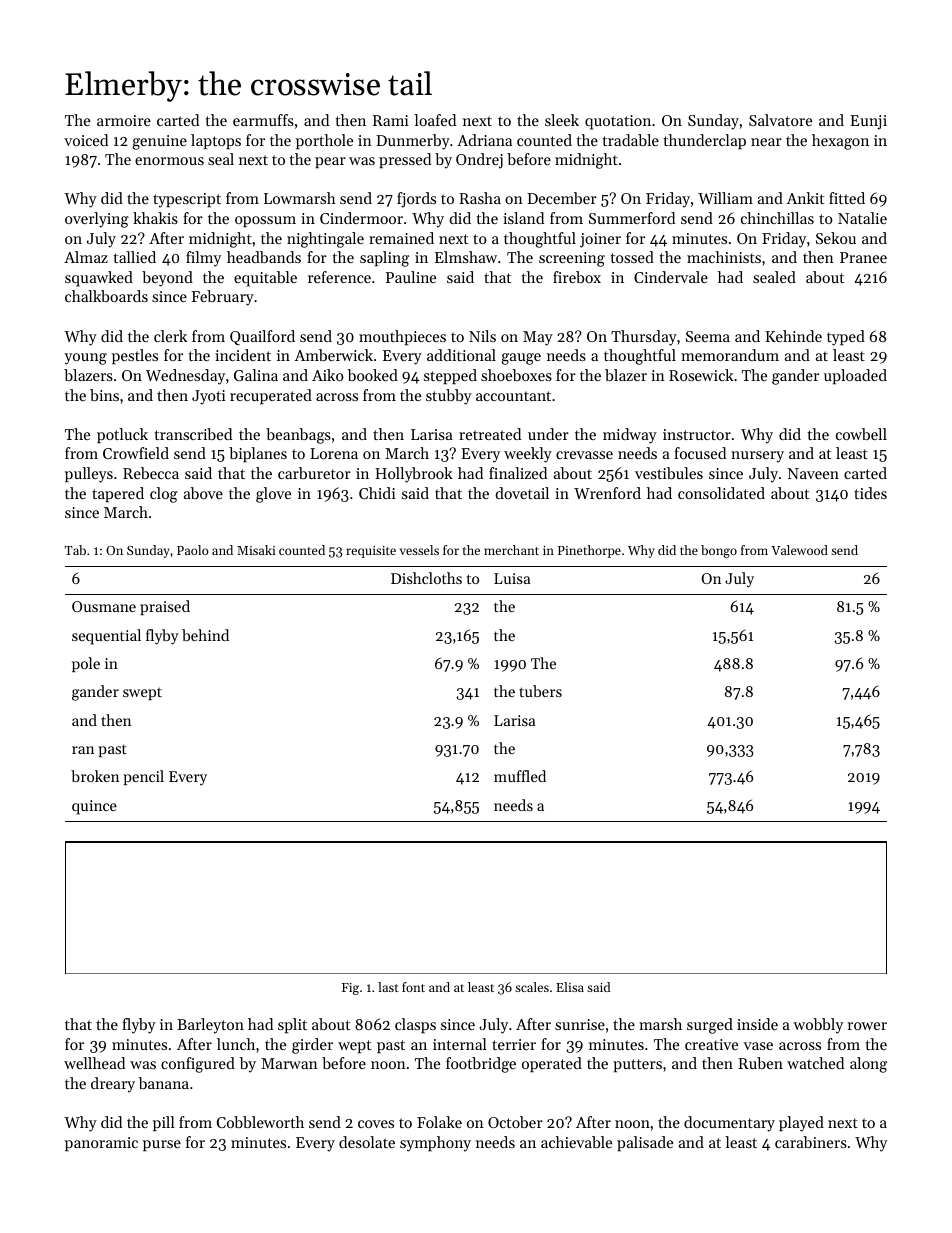  What do you see at coordinates (324, 141) in the document?
I see `porthole` at bounding box center [324, 141].
